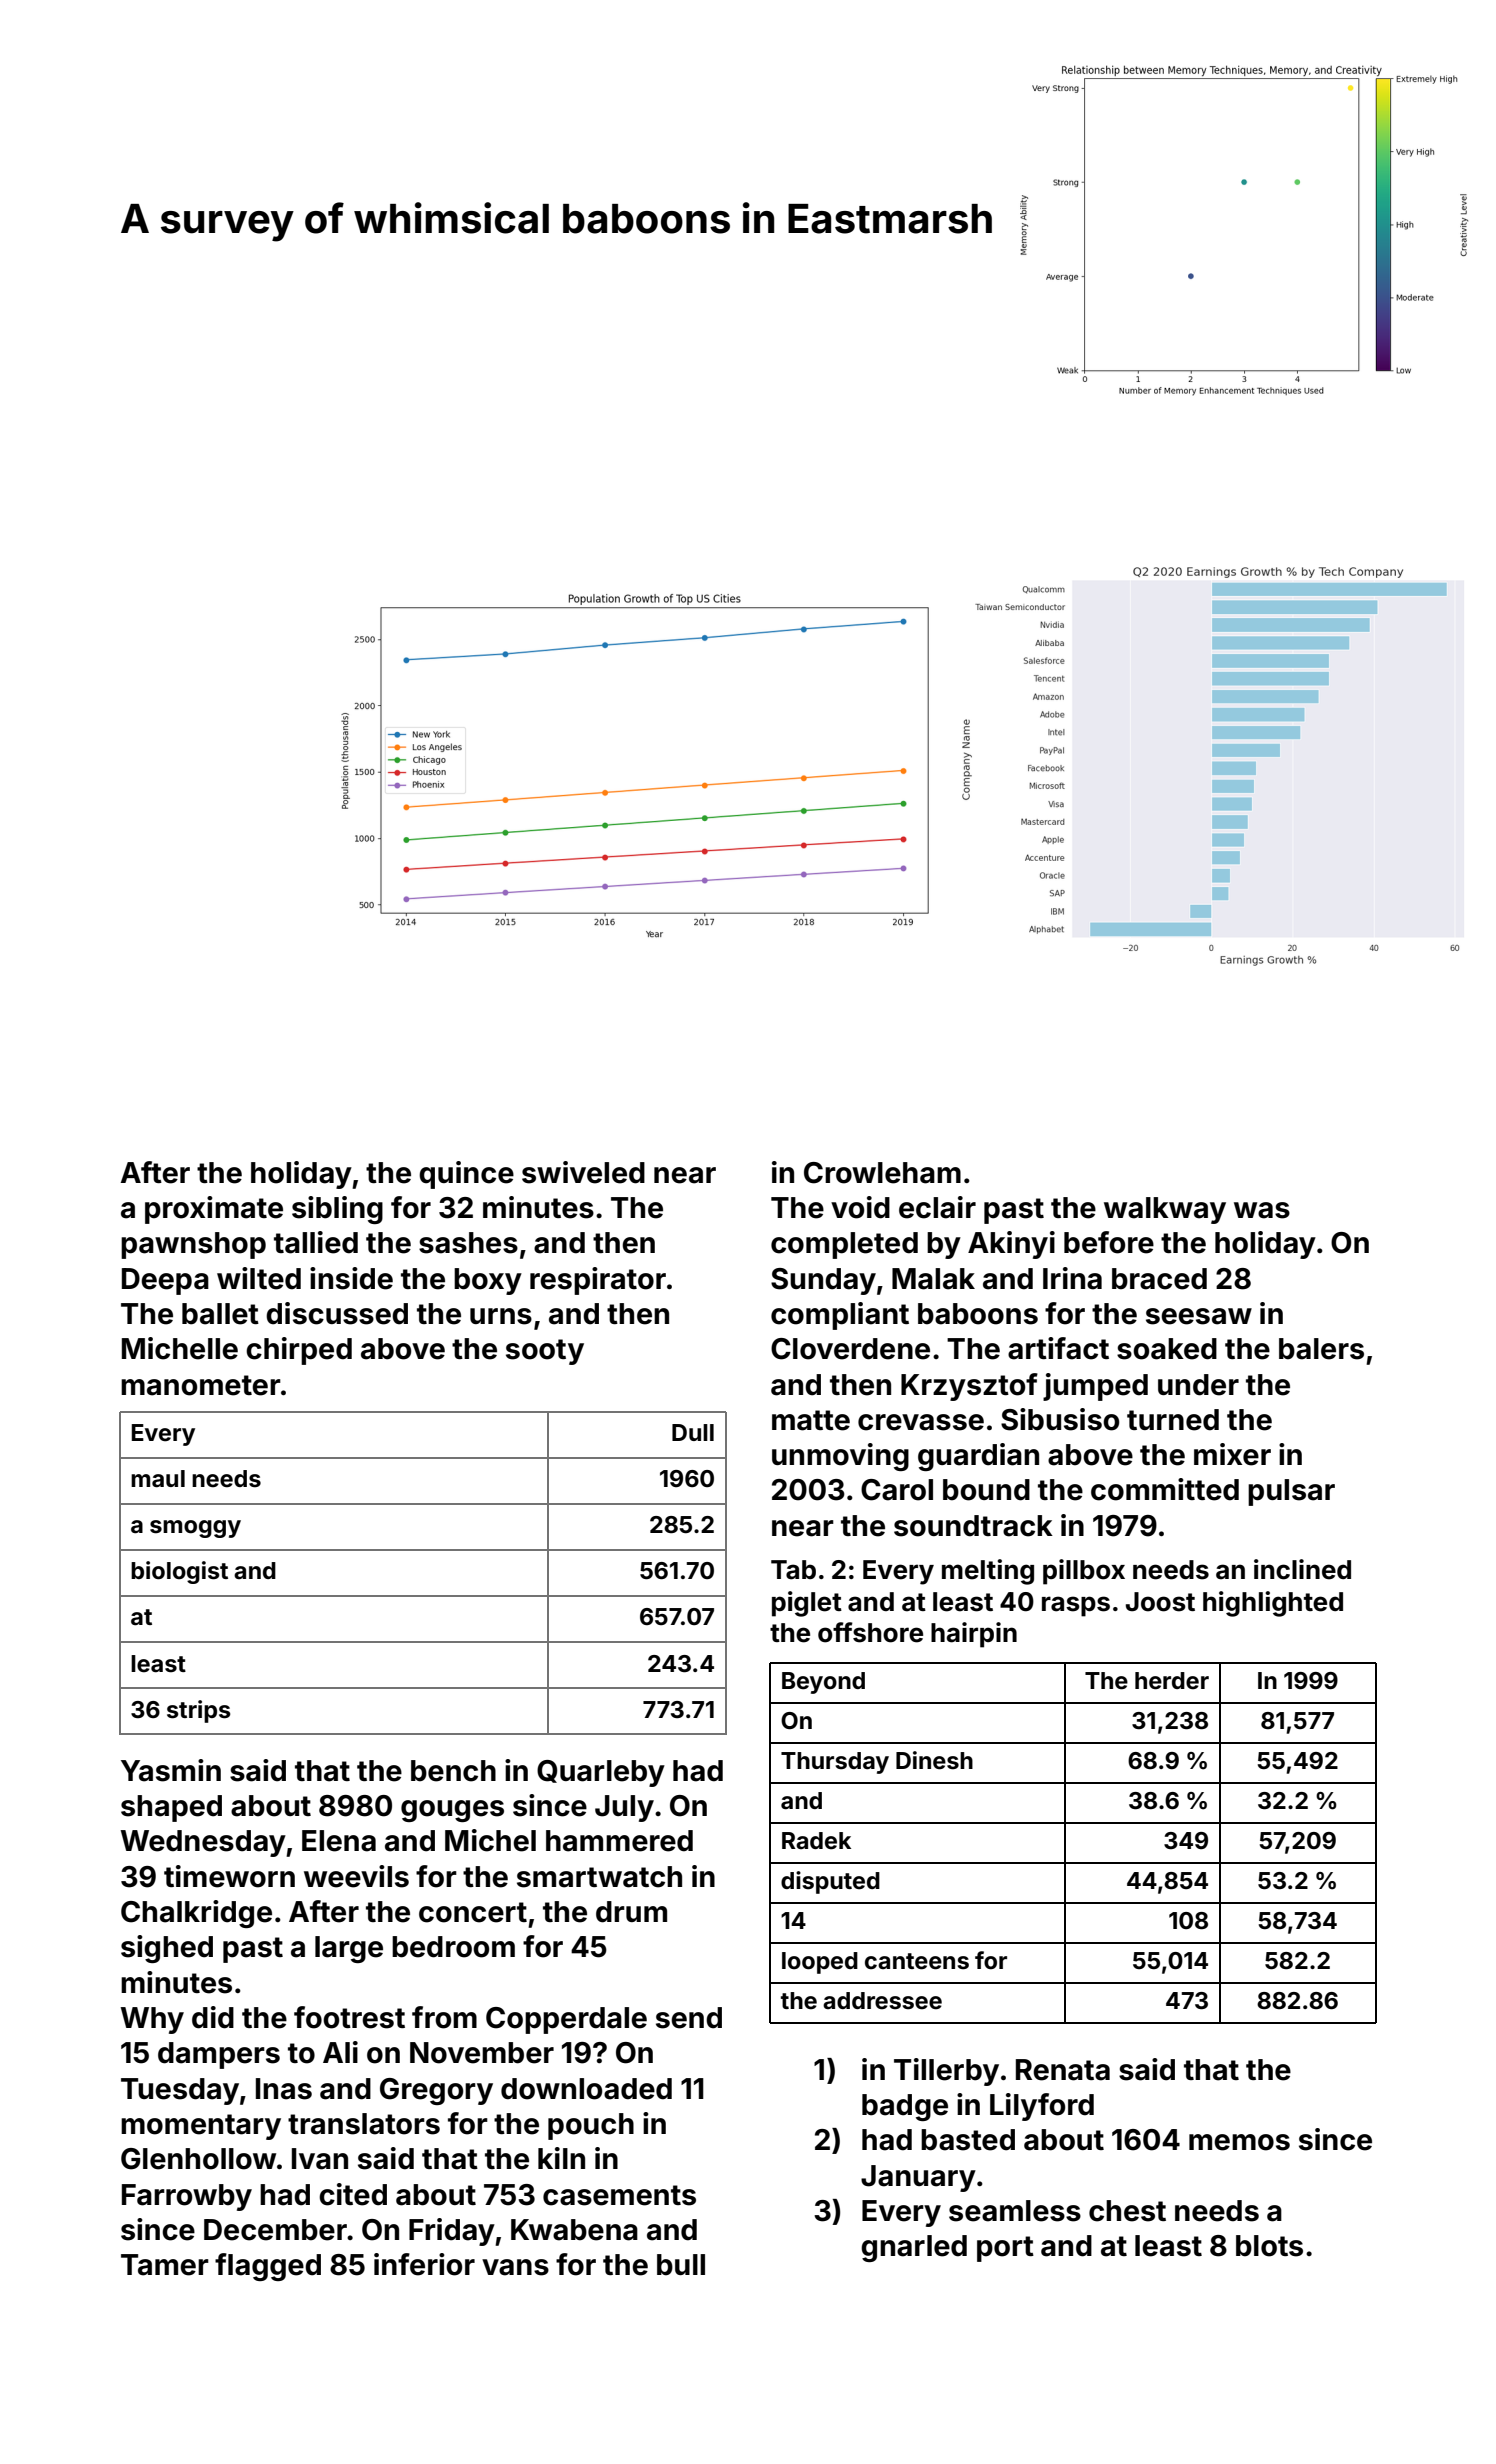 This page has height=2464, width=1496. What do you see at coordinates (179, 1572) in the page?
I see `biologist` at bounding box center [179, 1572].
